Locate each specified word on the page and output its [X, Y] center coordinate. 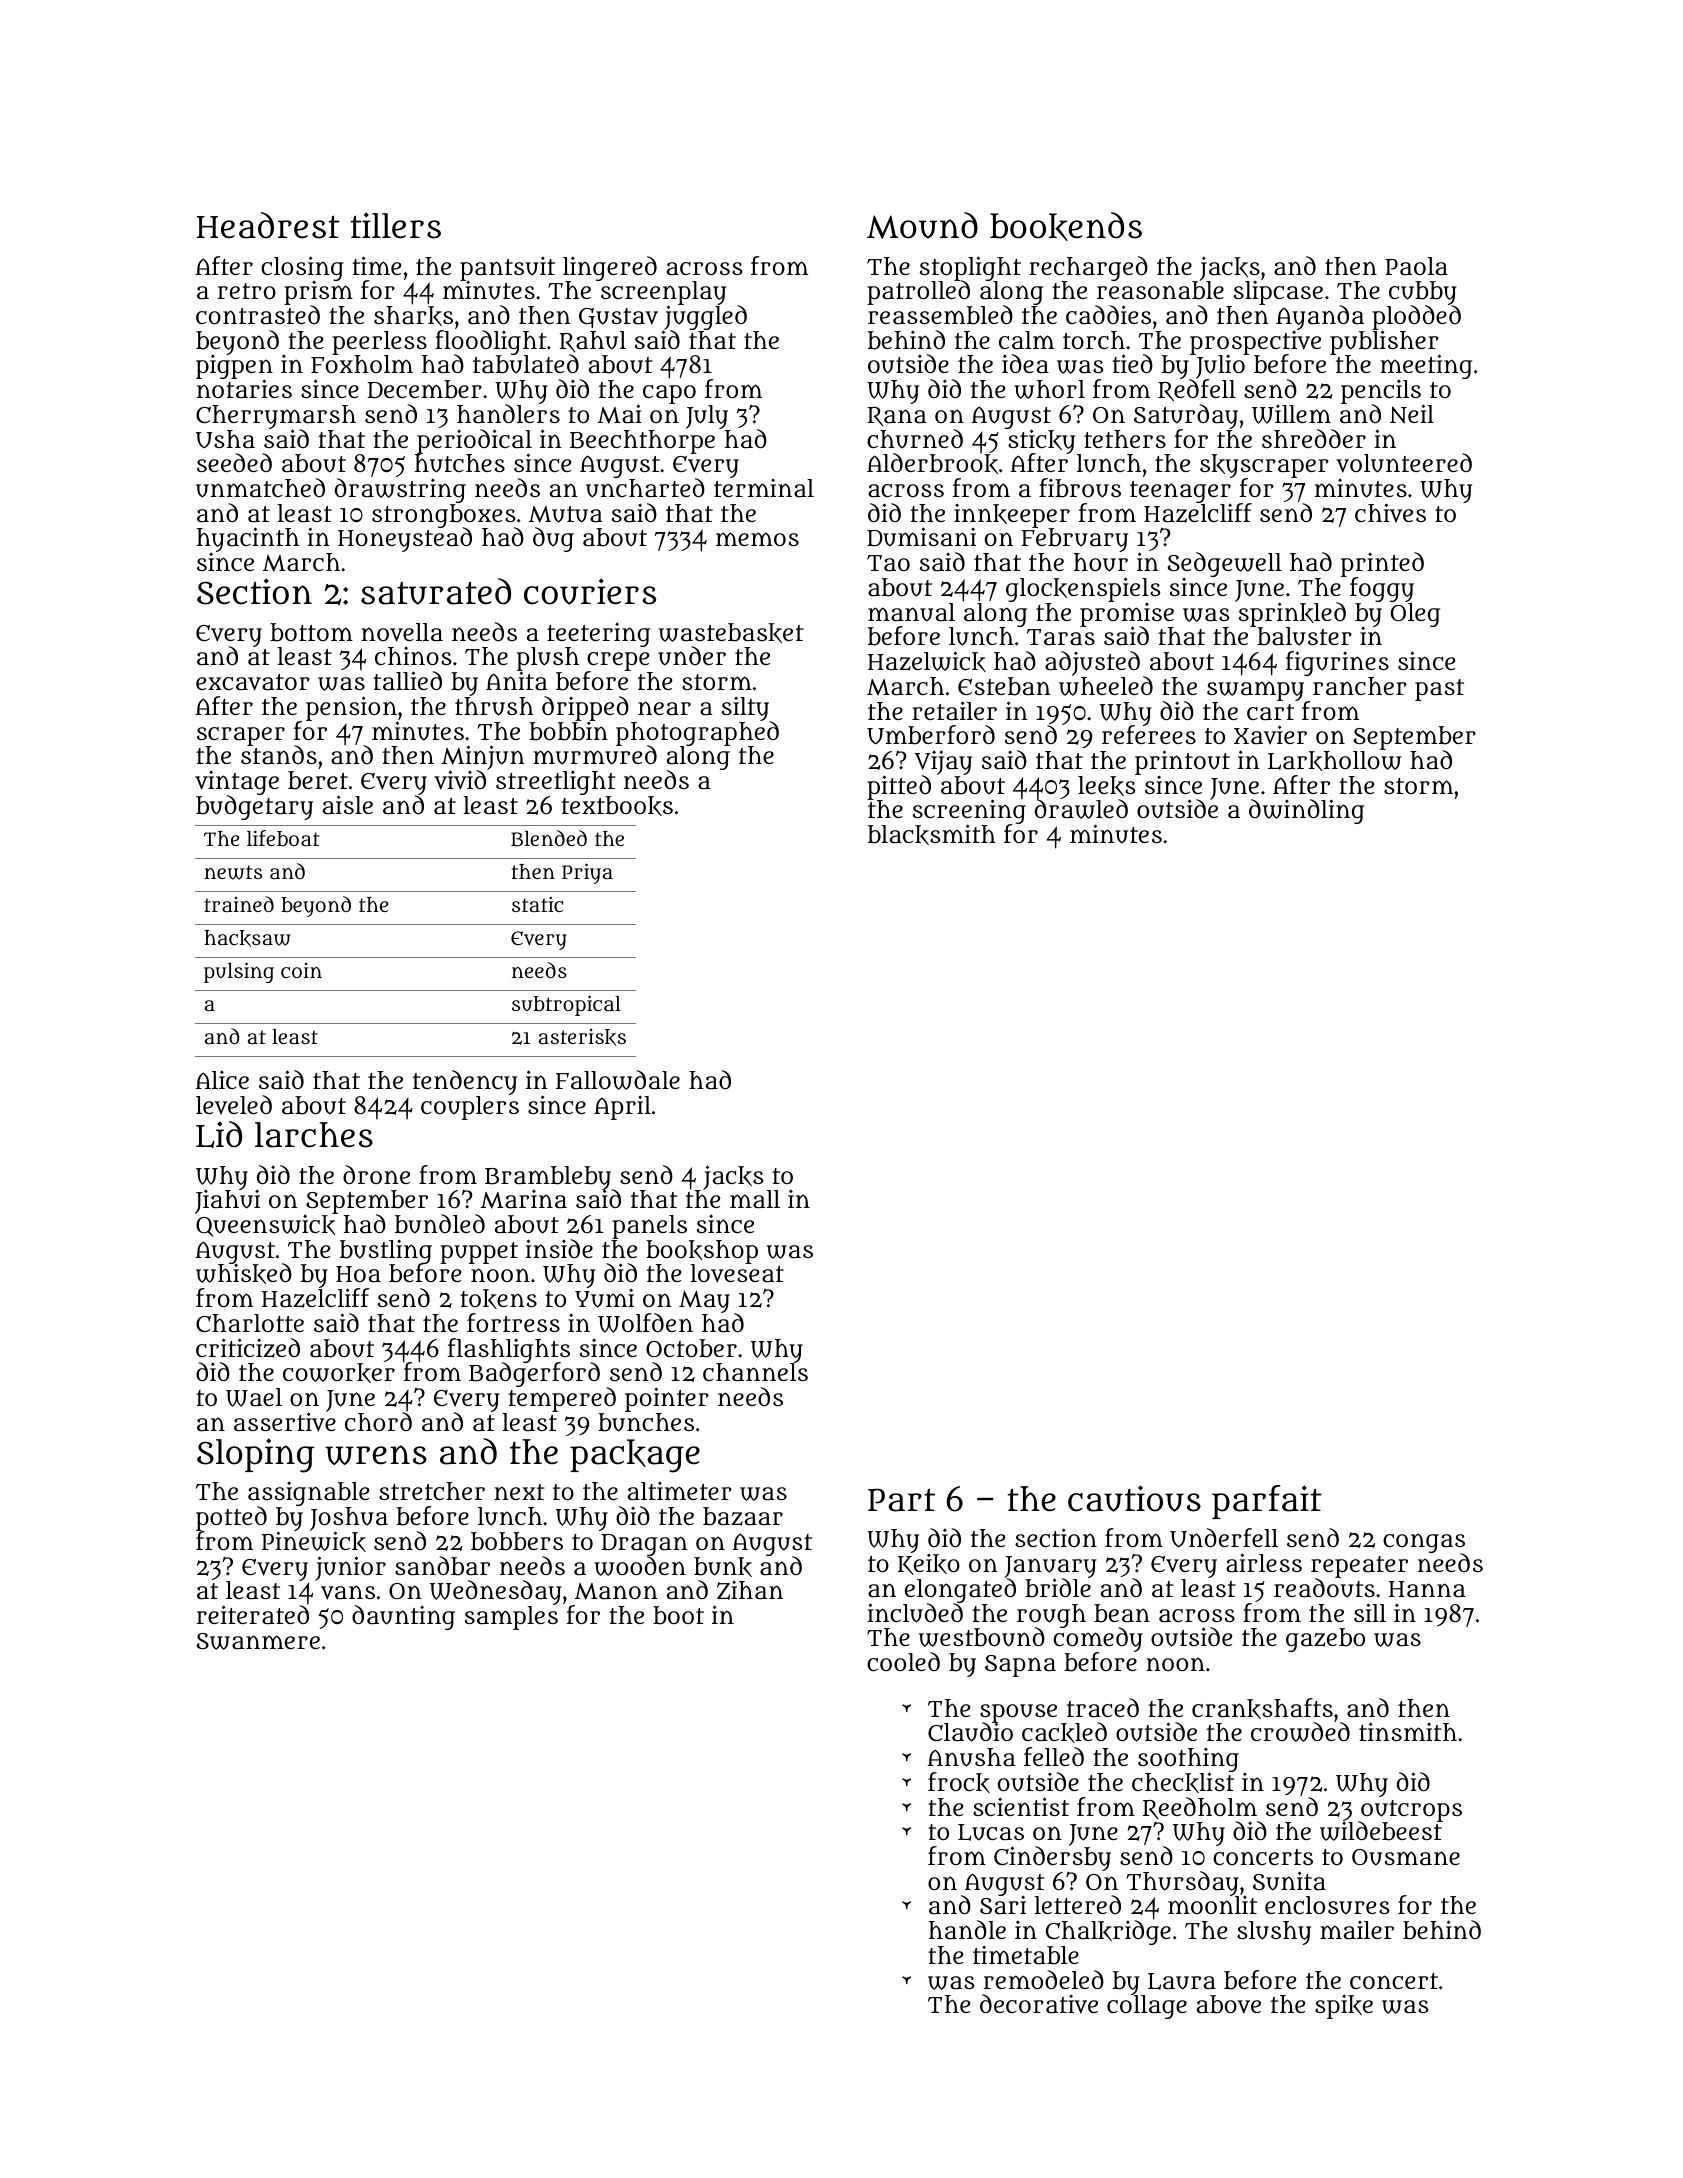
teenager [1180, 492]
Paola [1416, 266]
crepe [617, 662]
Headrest [268, 225]
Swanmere [258, 1641]
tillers [396, 225]
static [537, 904]
